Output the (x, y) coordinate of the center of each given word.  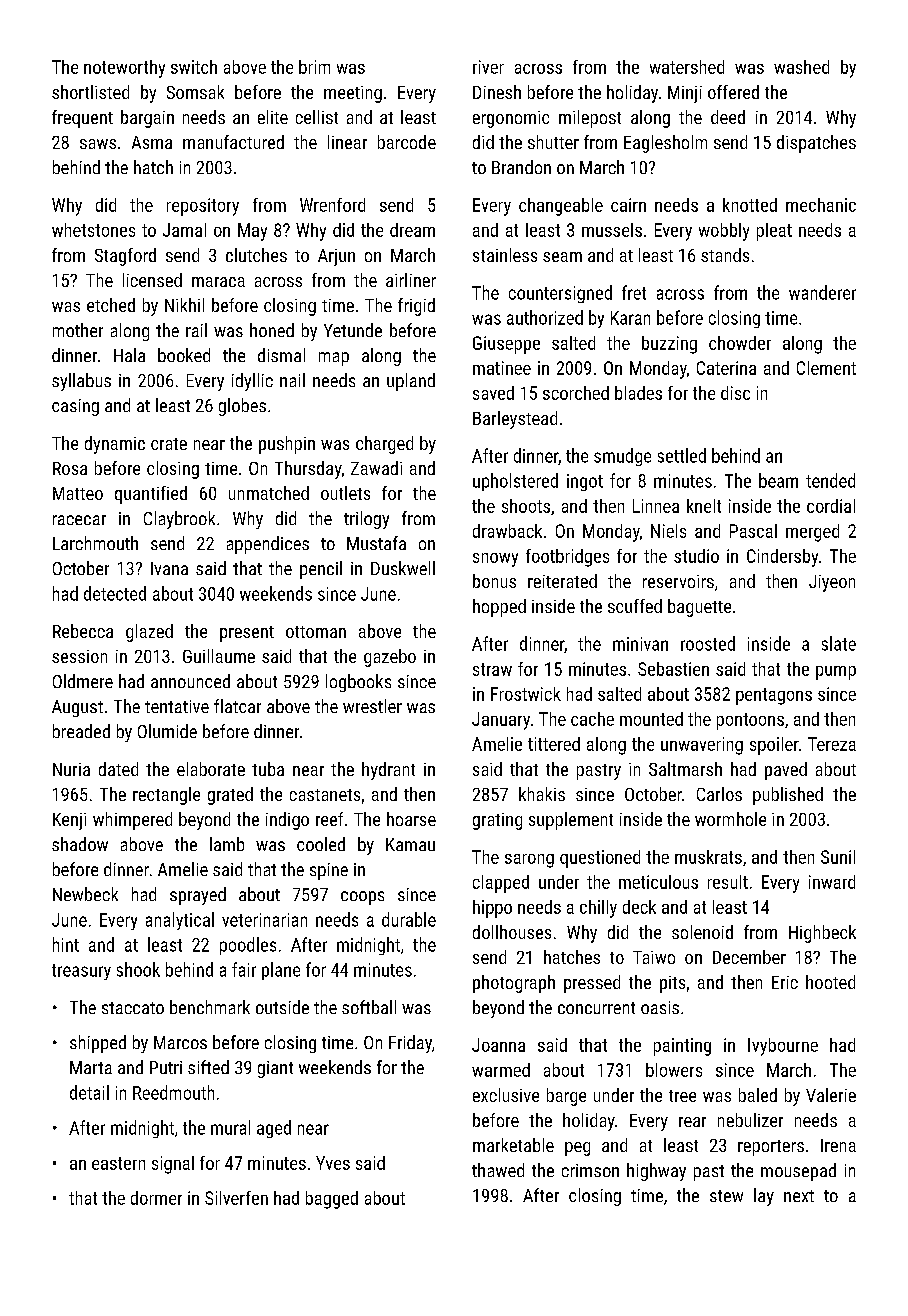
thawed (498, 1170)
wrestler (372, 706)
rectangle (166, 796)
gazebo (390, 658)
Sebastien (673, 669)
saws (98, 144)
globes (242, 407)
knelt (704, 506)
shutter (553, 142)
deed (728, 117)
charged (384, 445)
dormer (156, 1198)
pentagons (774, 696)
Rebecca (83, 631)
